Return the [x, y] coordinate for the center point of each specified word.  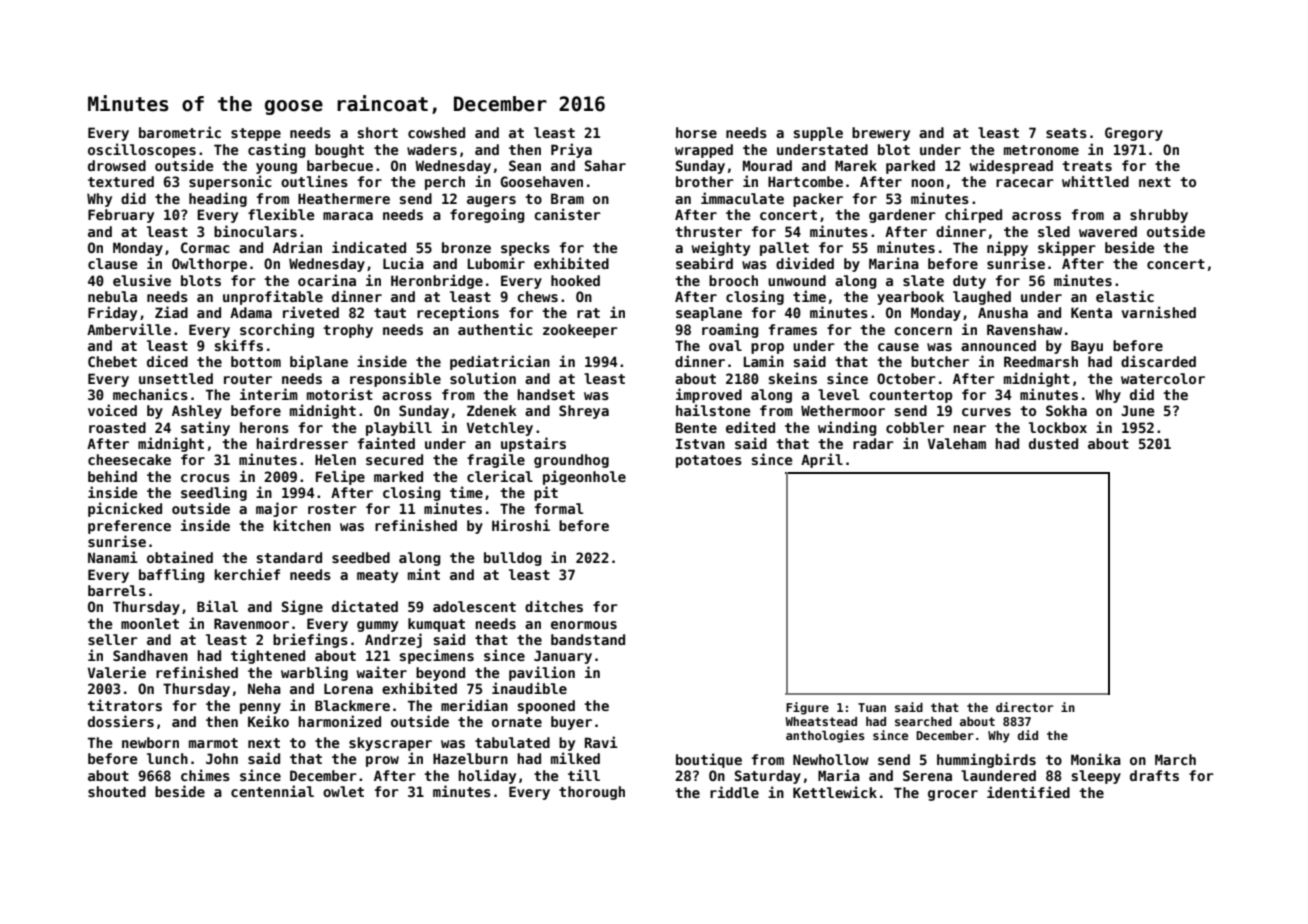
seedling [214, 493]
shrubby [1159, 216]
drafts [1154, 775]
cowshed [436, 132]
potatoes [709, 461]
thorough [592, 793]
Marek [856, 165]
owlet [343, 791]
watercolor [1163, 378]
